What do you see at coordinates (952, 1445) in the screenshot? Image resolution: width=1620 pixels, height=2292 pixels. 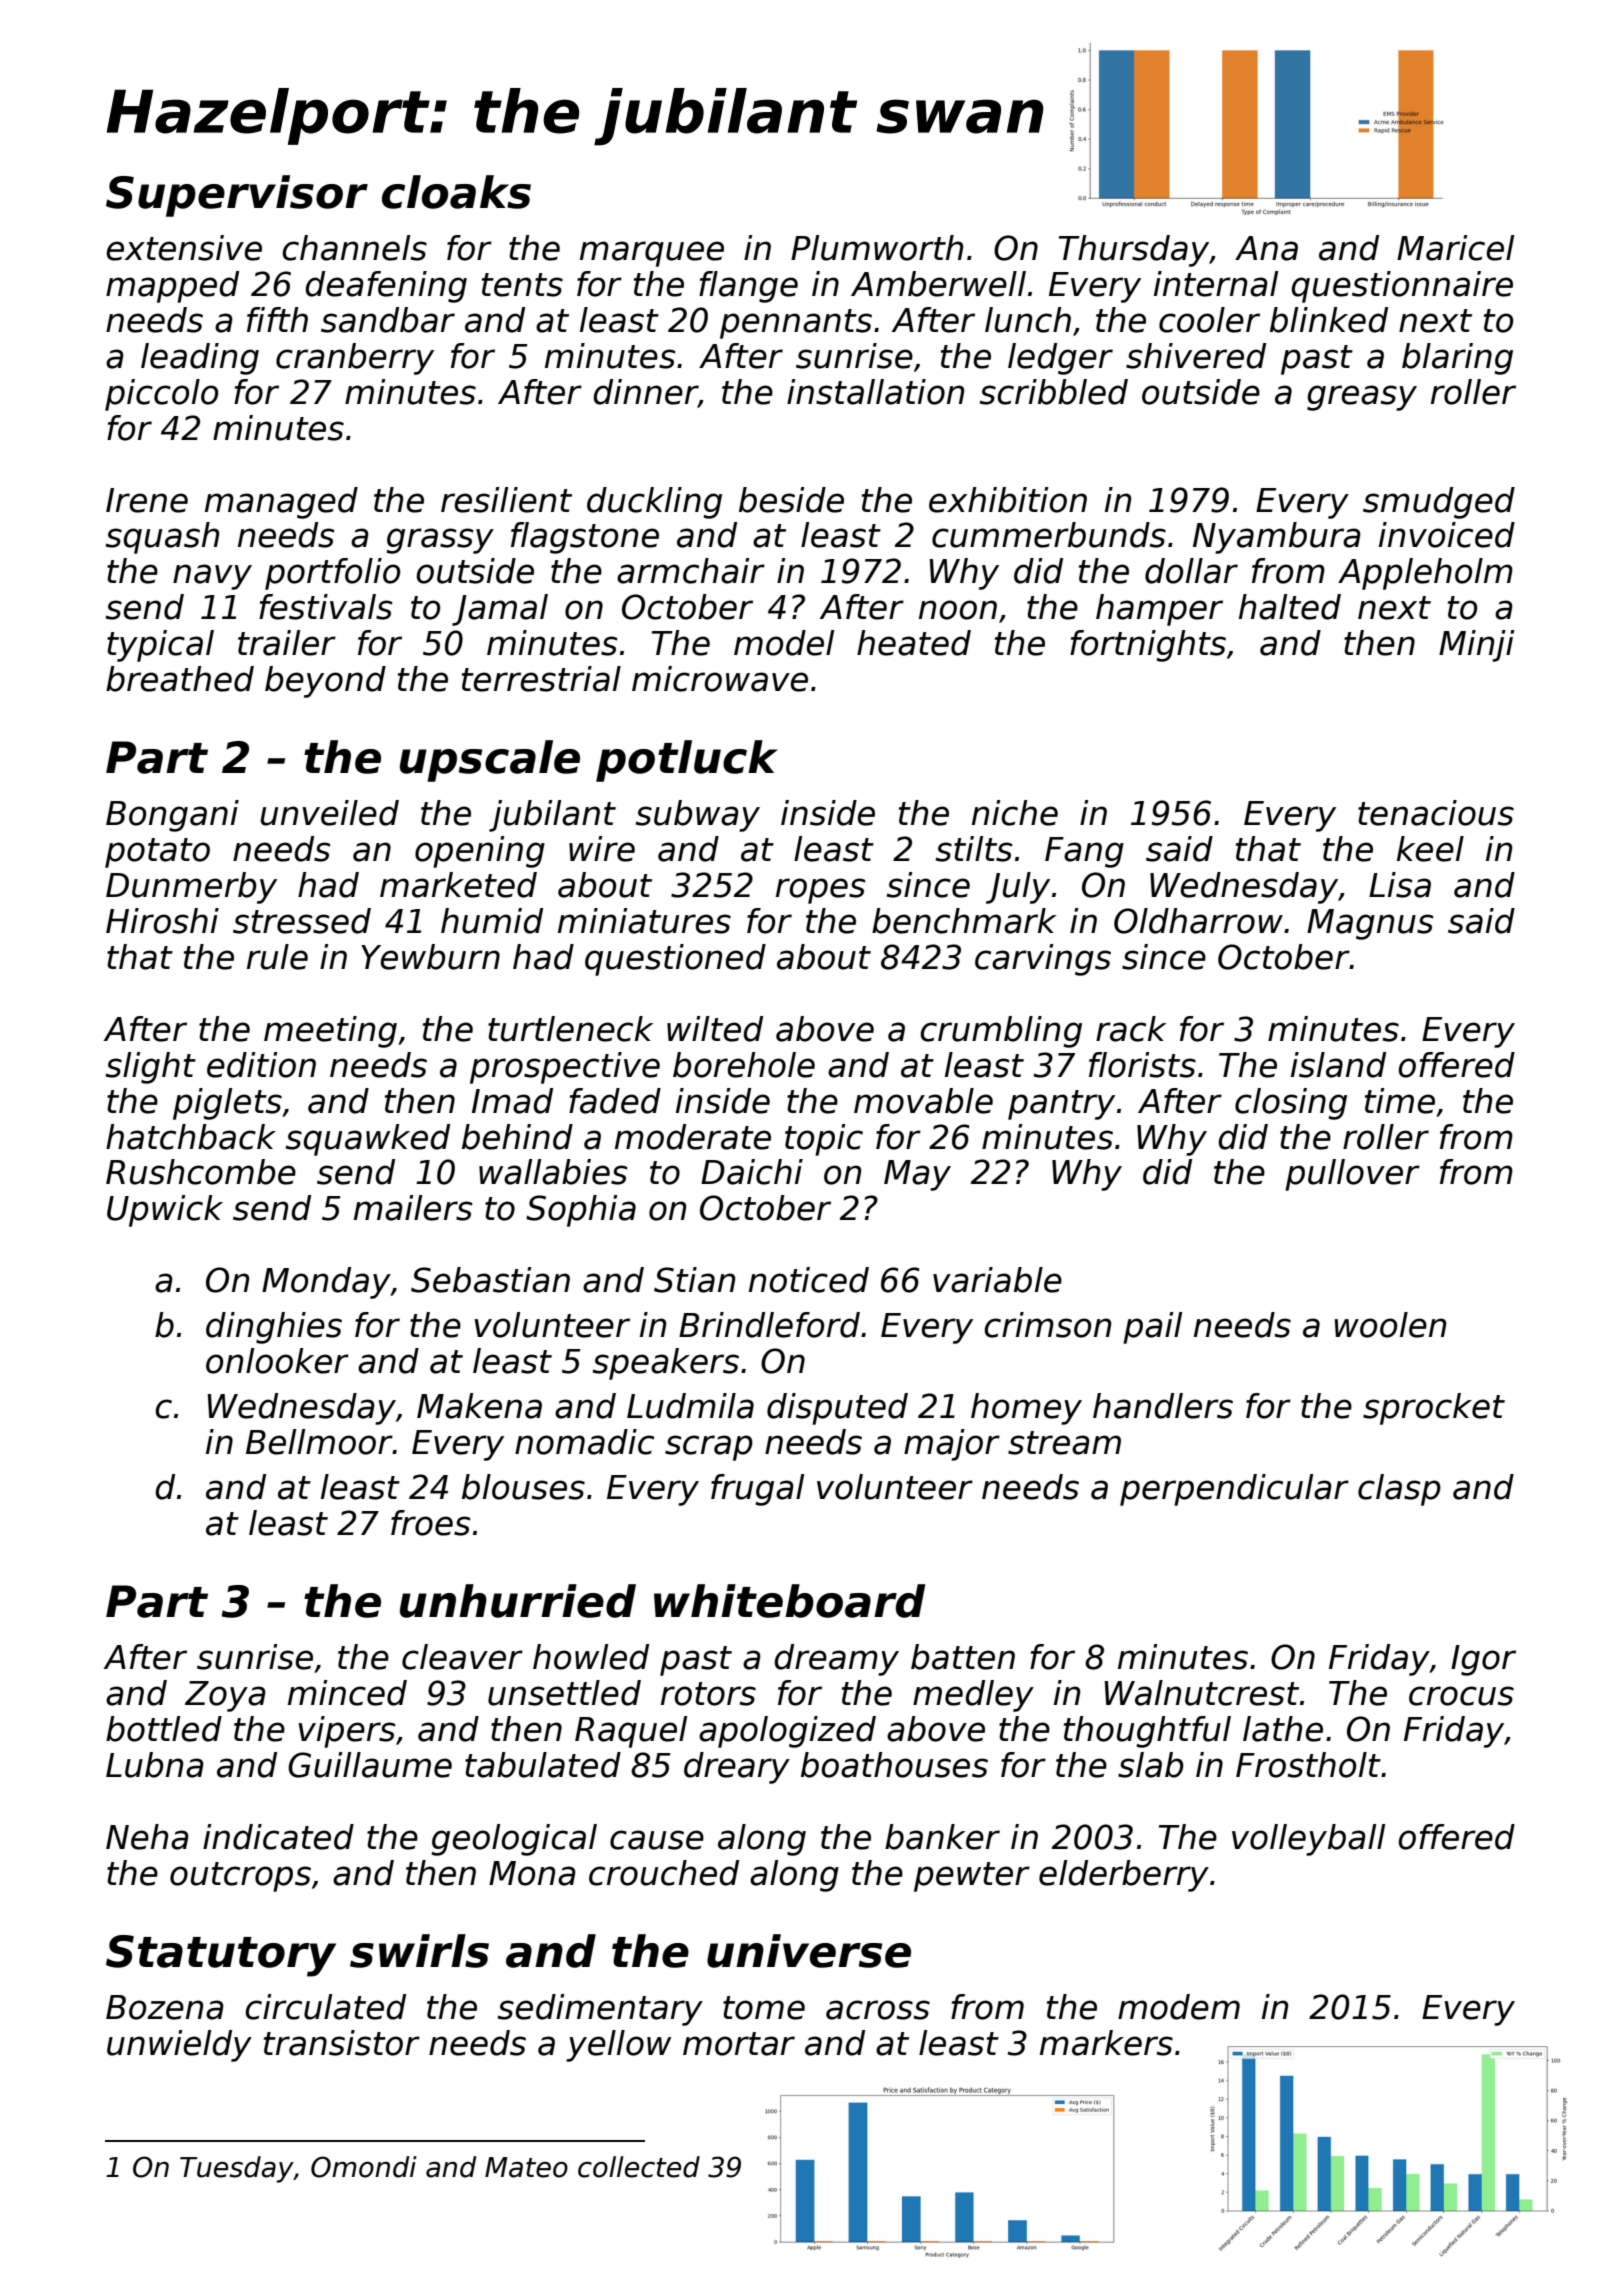 I see `major` at bounding box center [952, 1445].
